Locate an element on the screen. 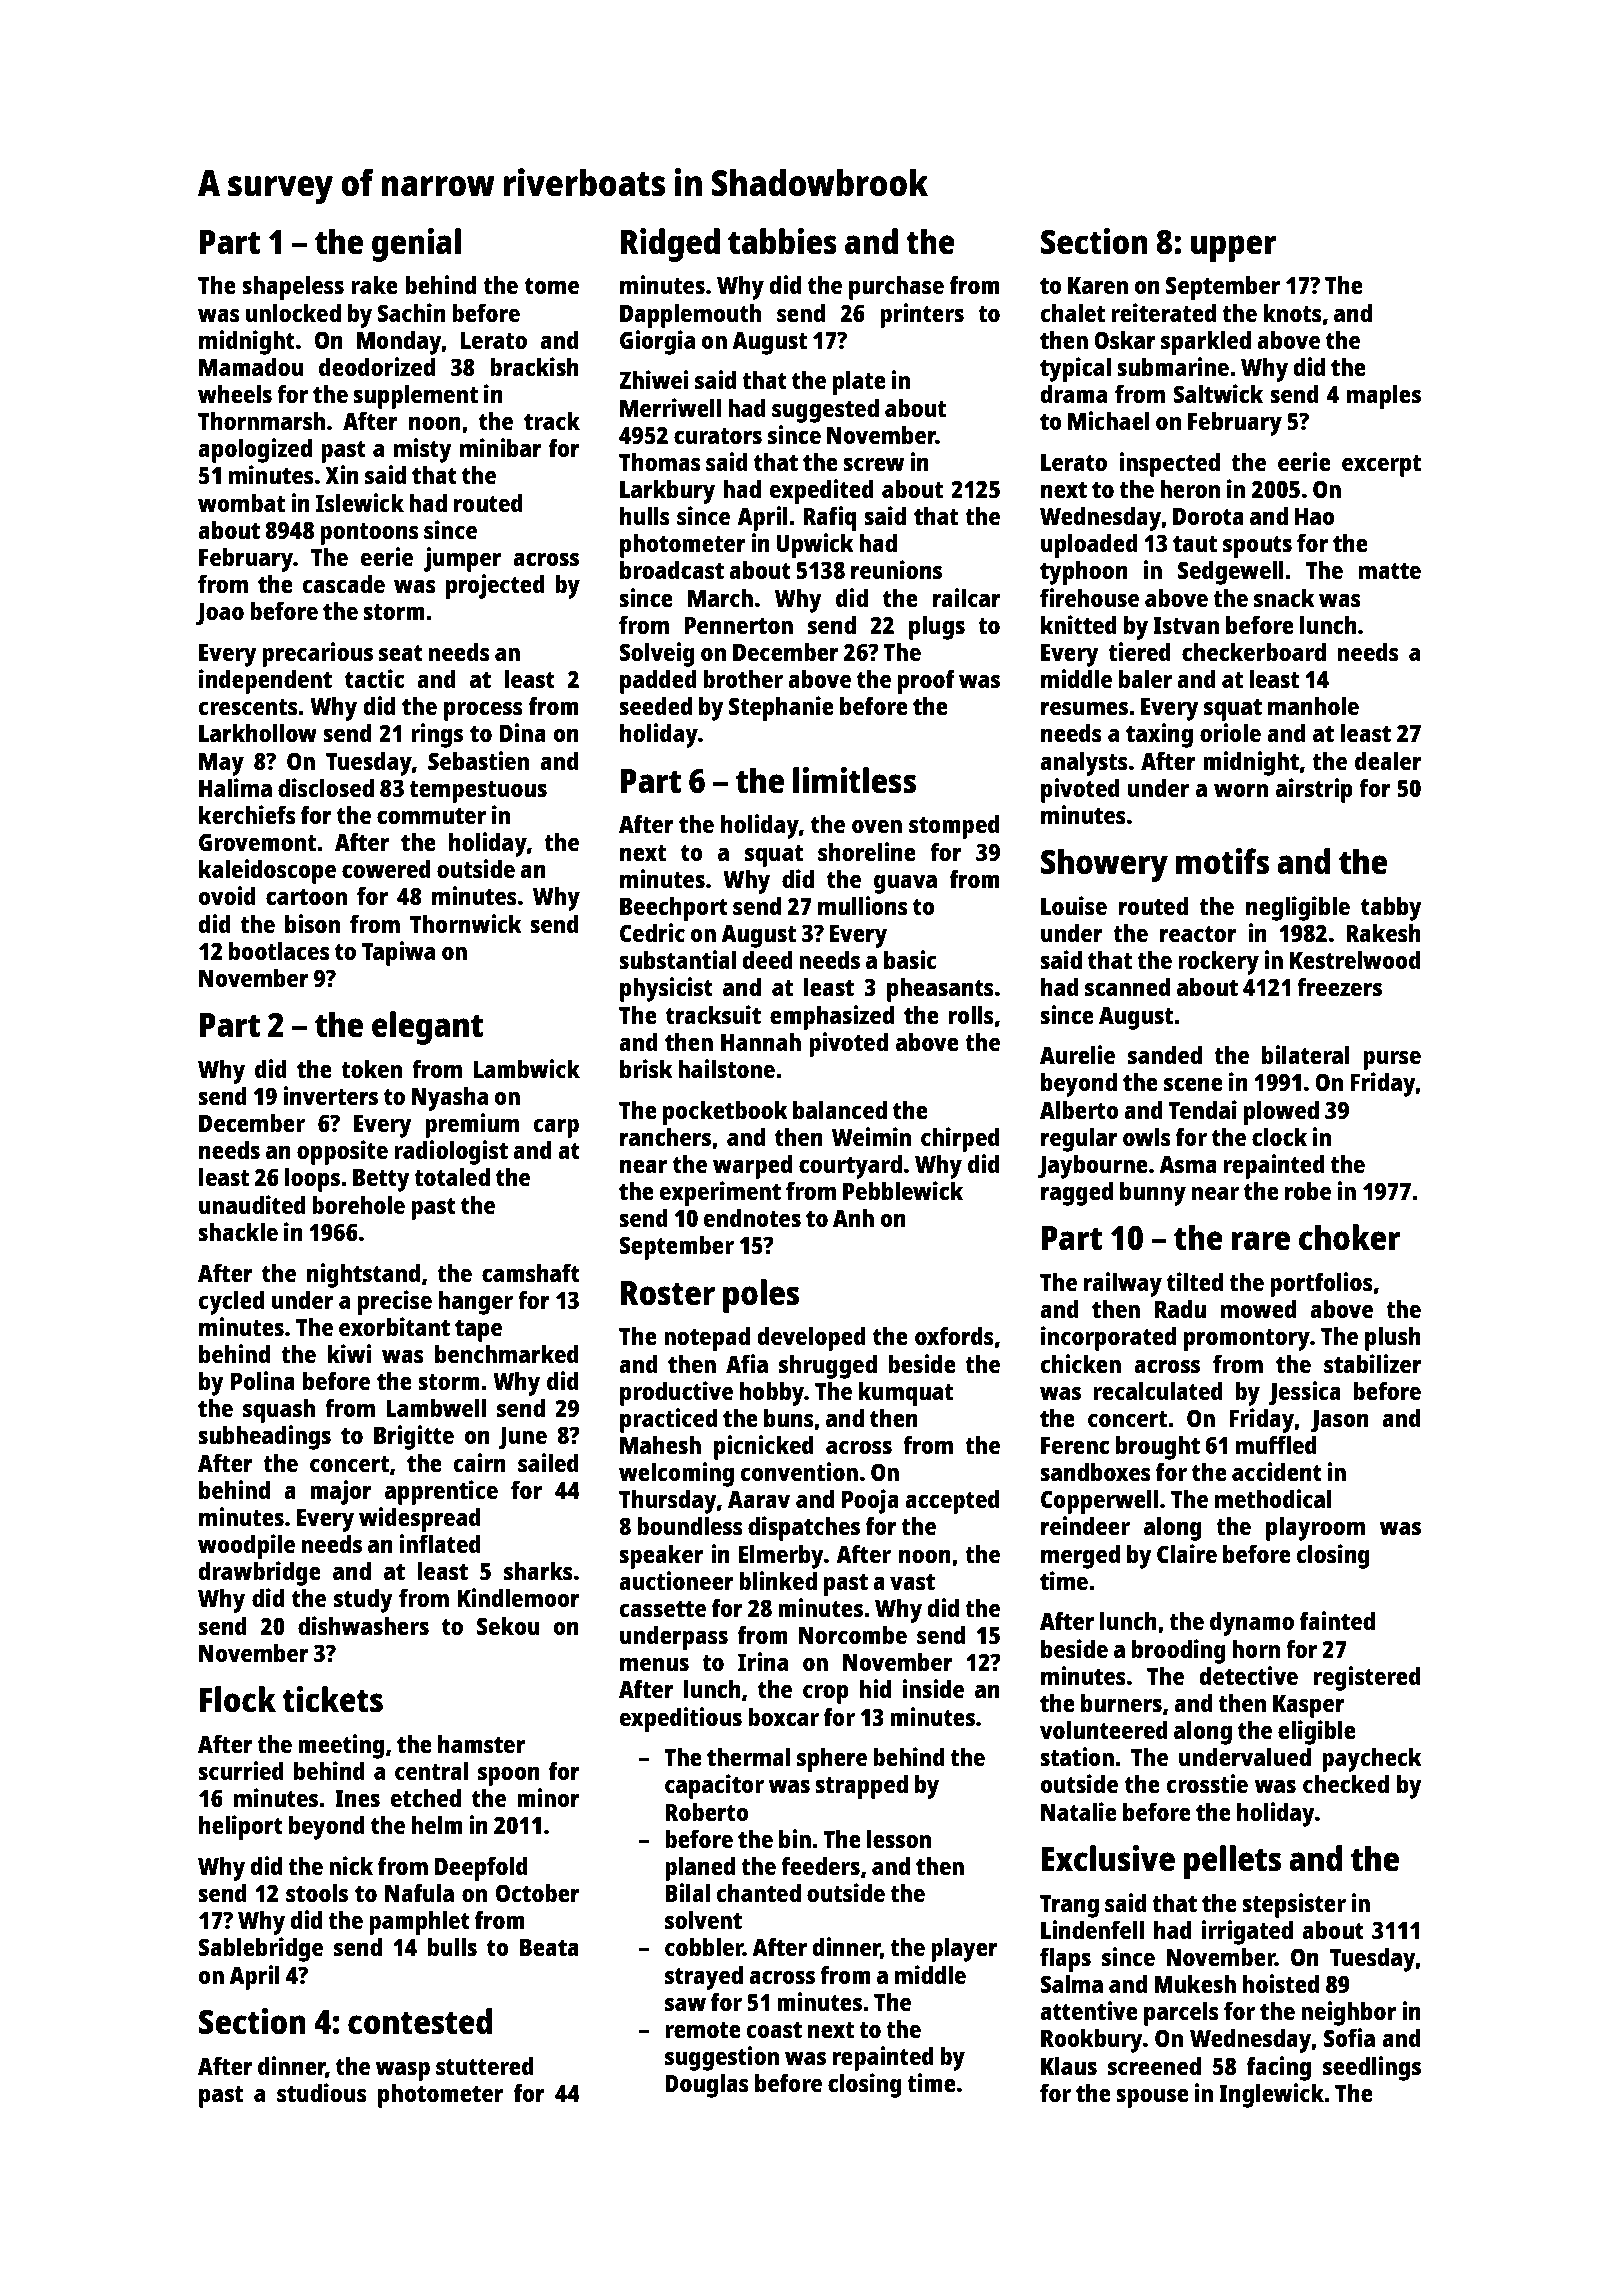 The image size is (1620, 2292). purse is located at coordinates (1392, 1060).
